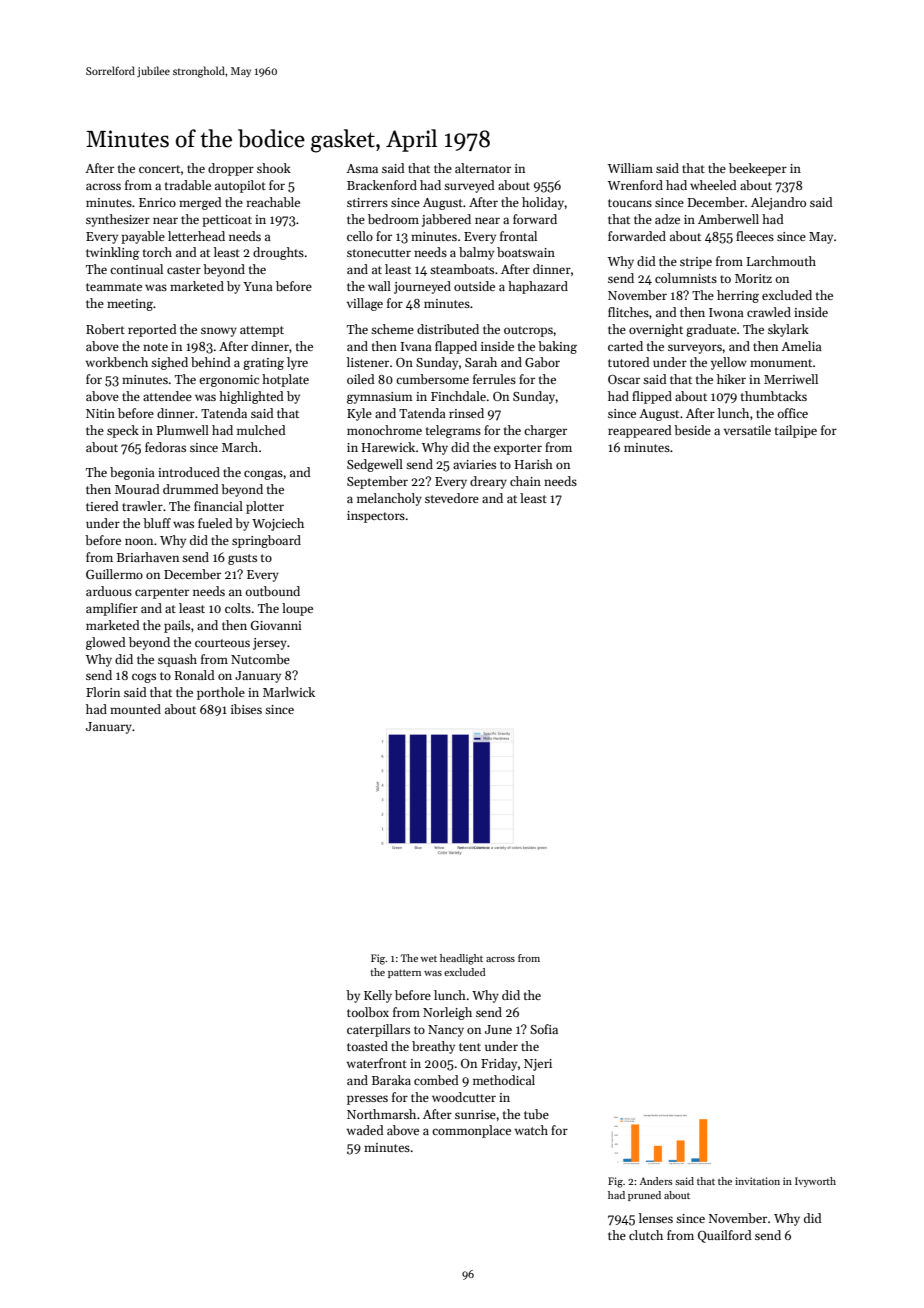 This document has width=924, height=1308. I want to click on letterhead, so click(196, 236).
